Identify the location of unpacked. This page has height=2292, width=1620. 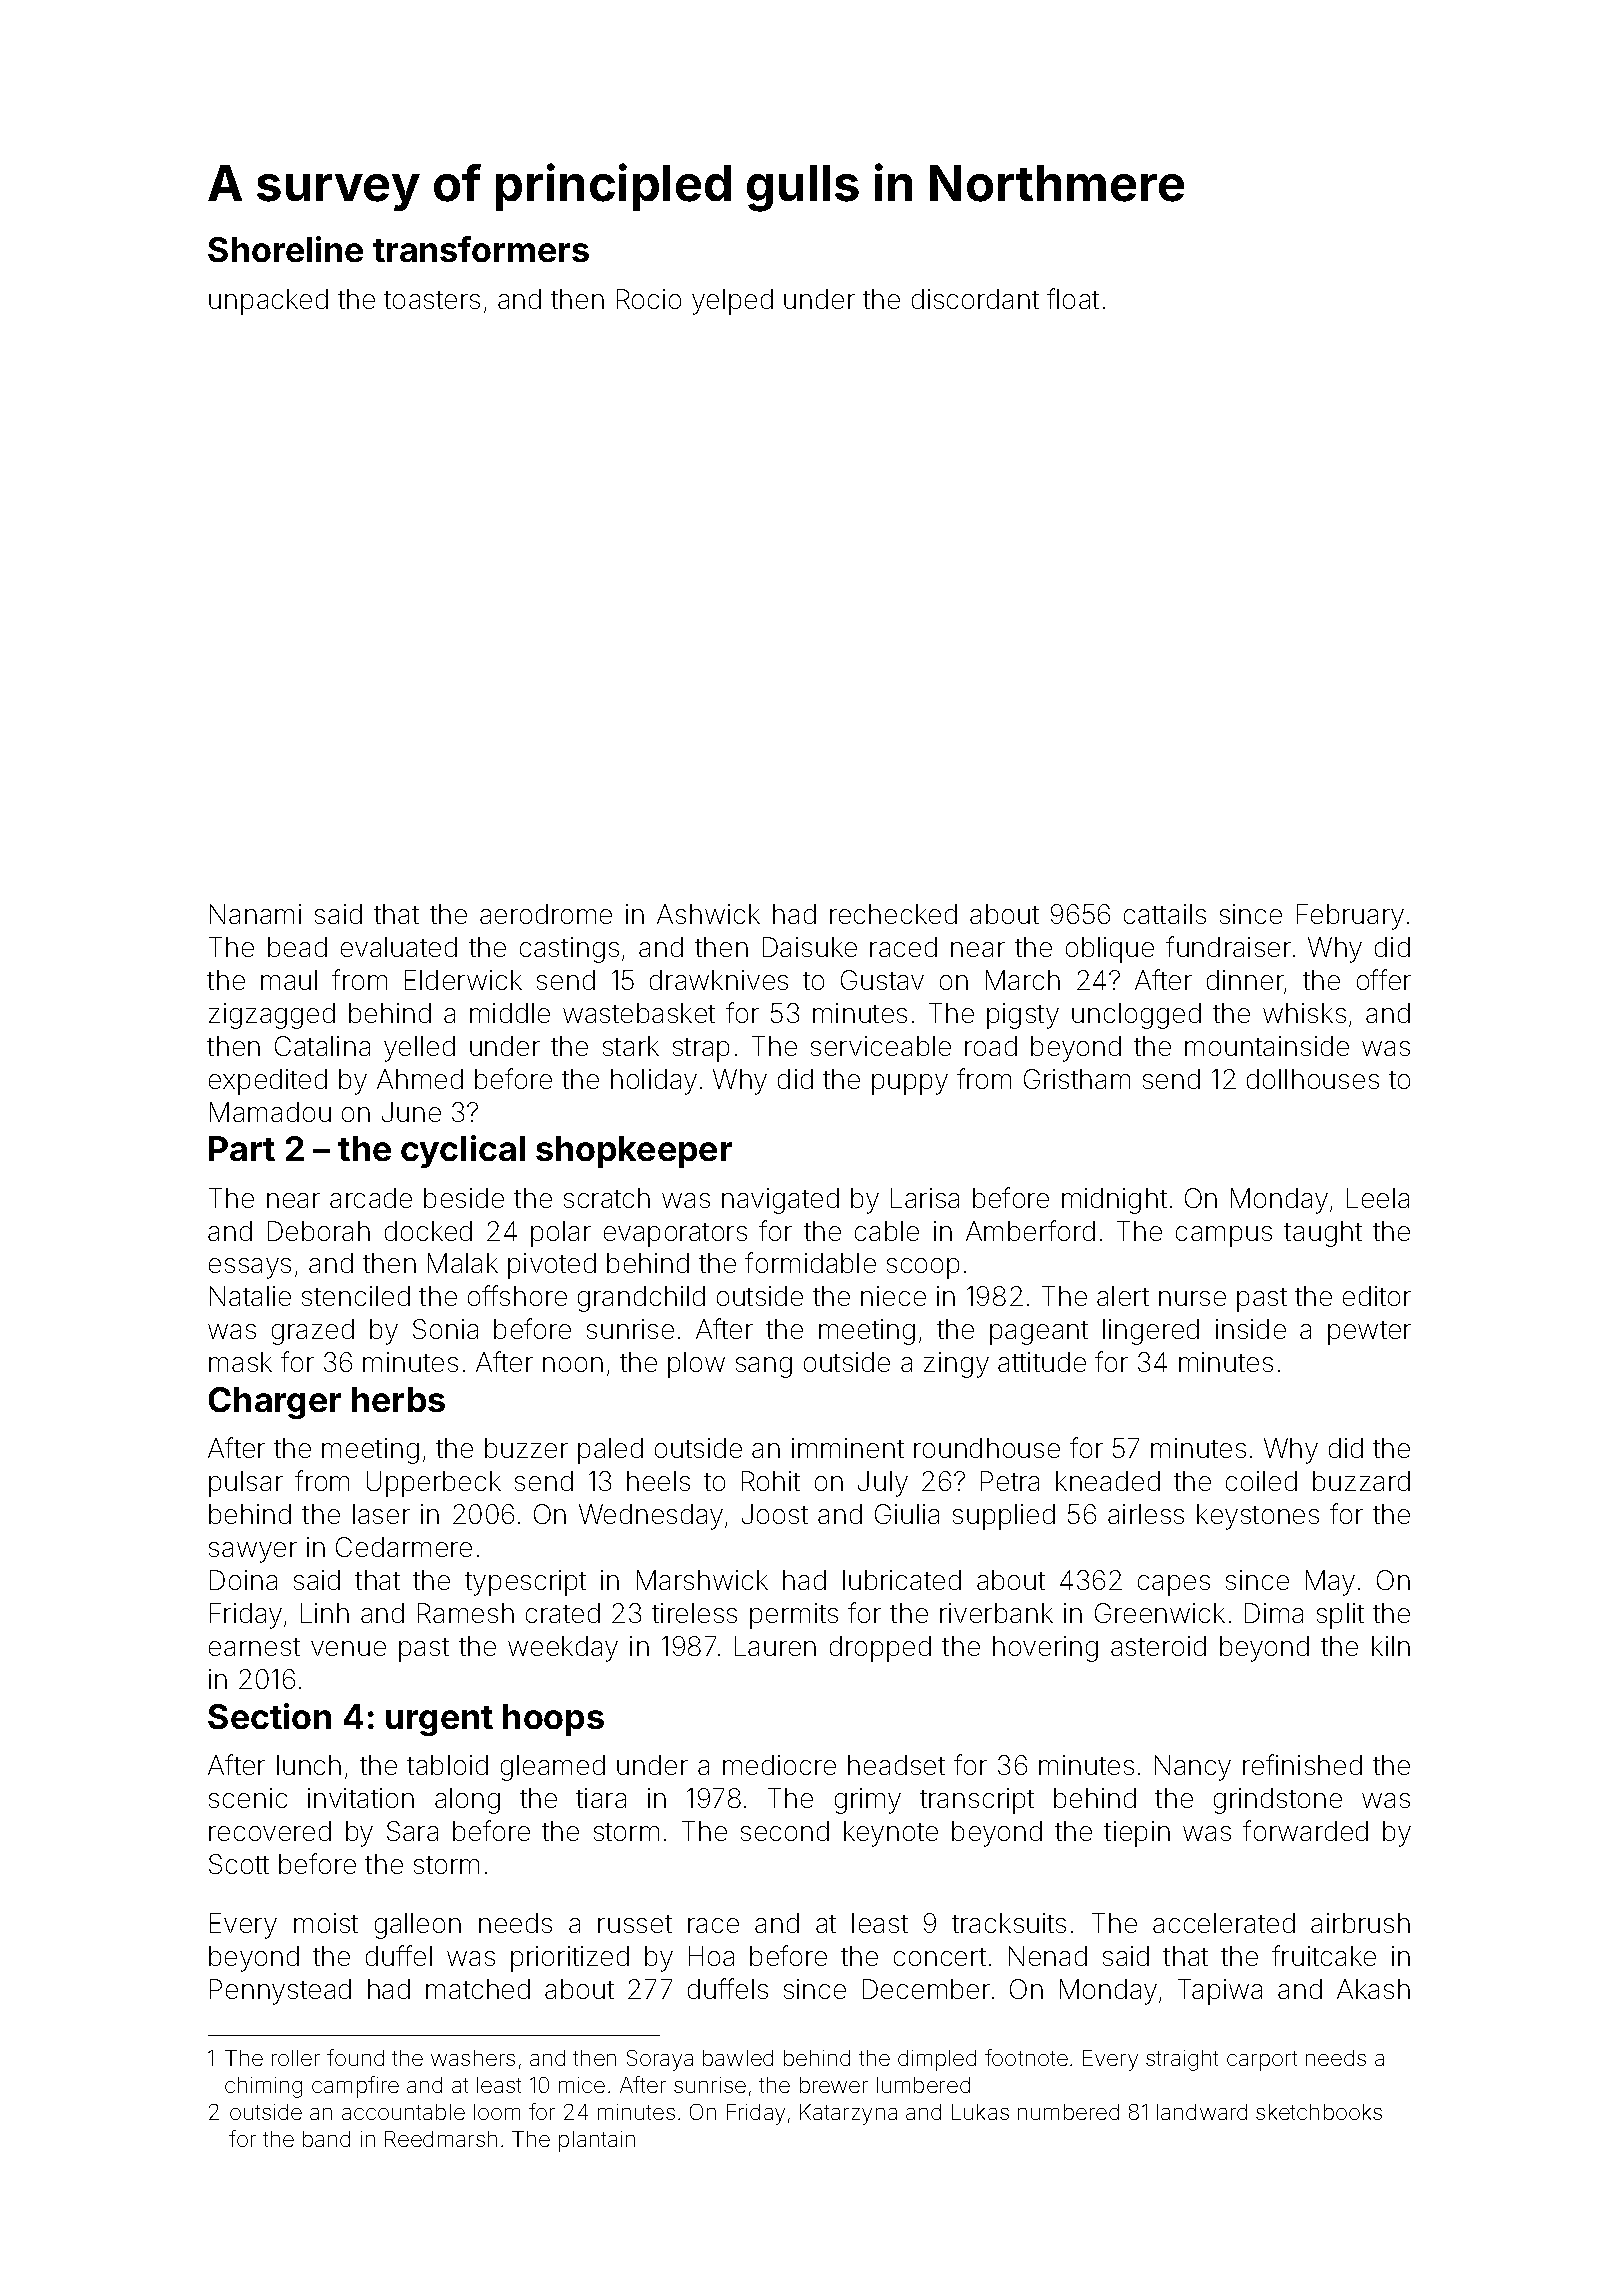
(268, 302).
